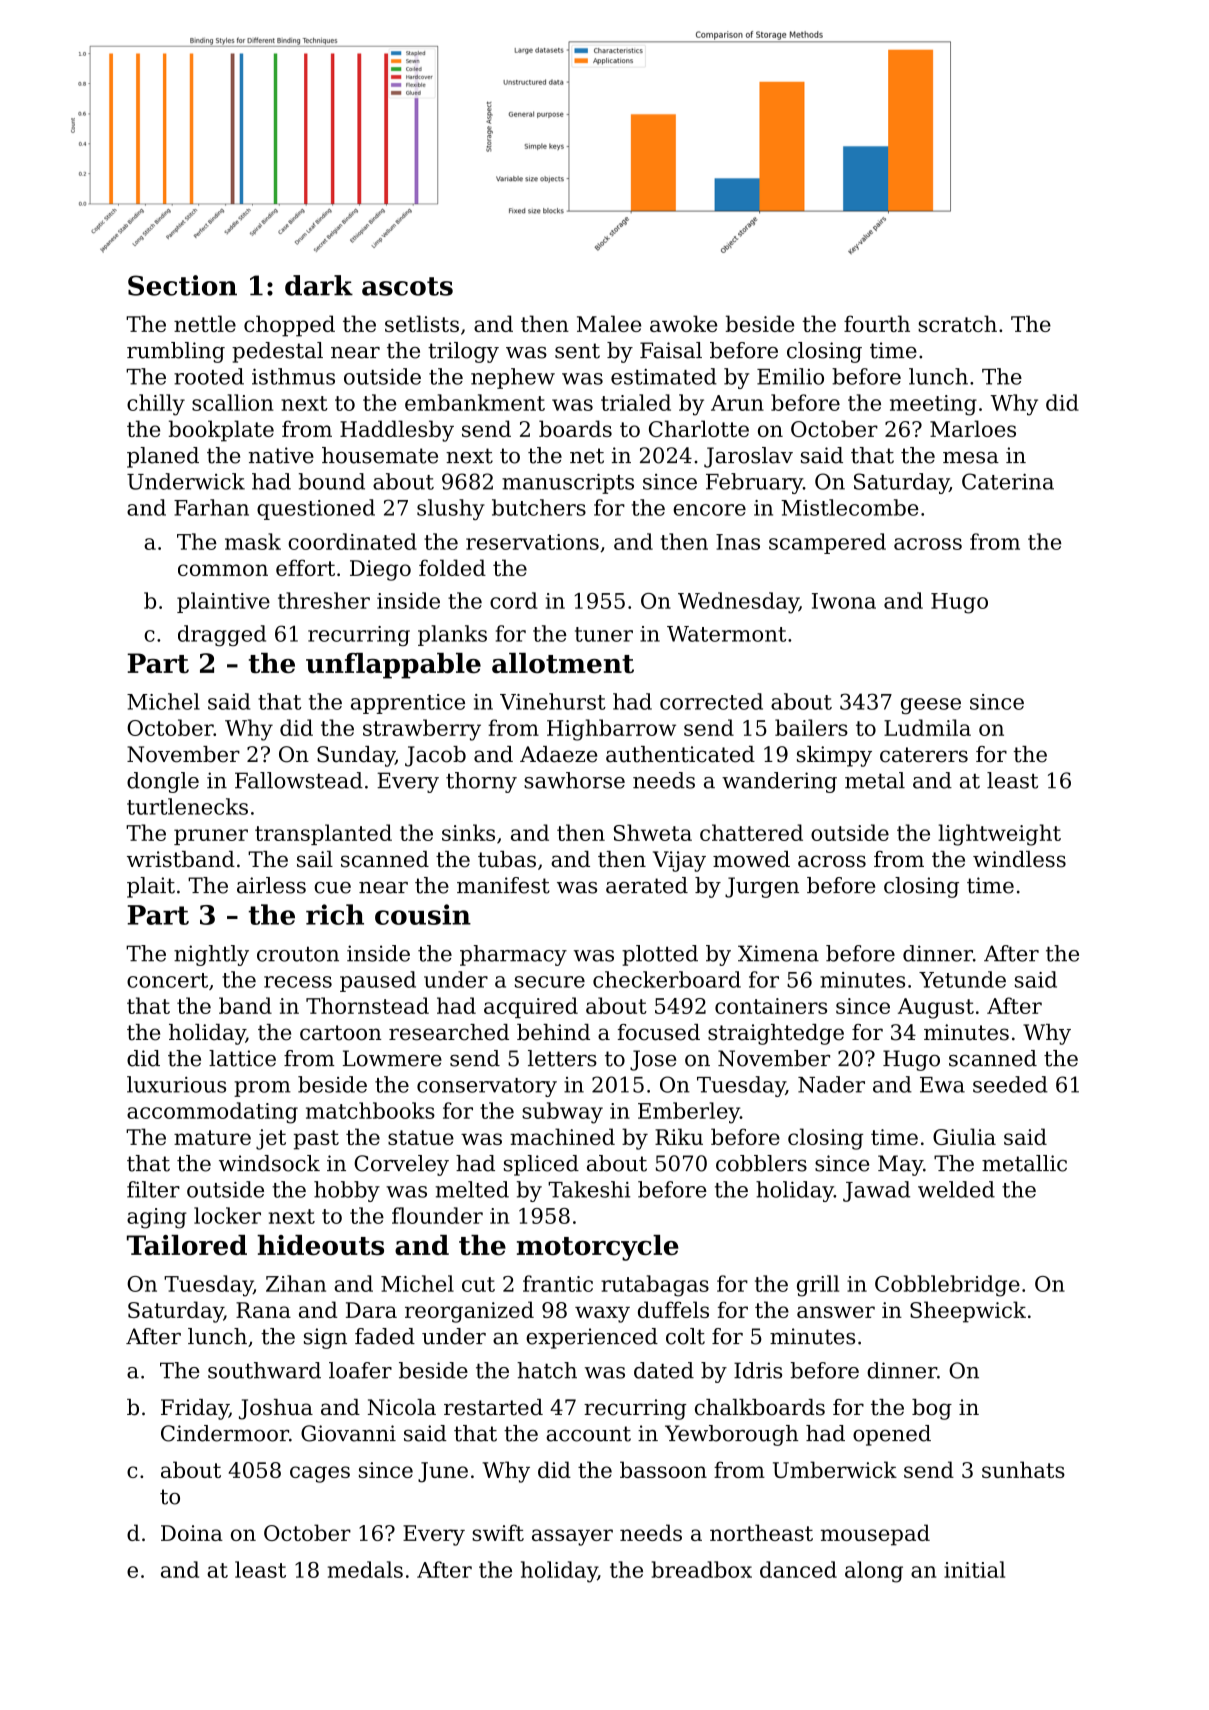 The image size is (1209, 1710). Describe the element at coordinates (957, 323) in the document. I see `scratch` at that location.
